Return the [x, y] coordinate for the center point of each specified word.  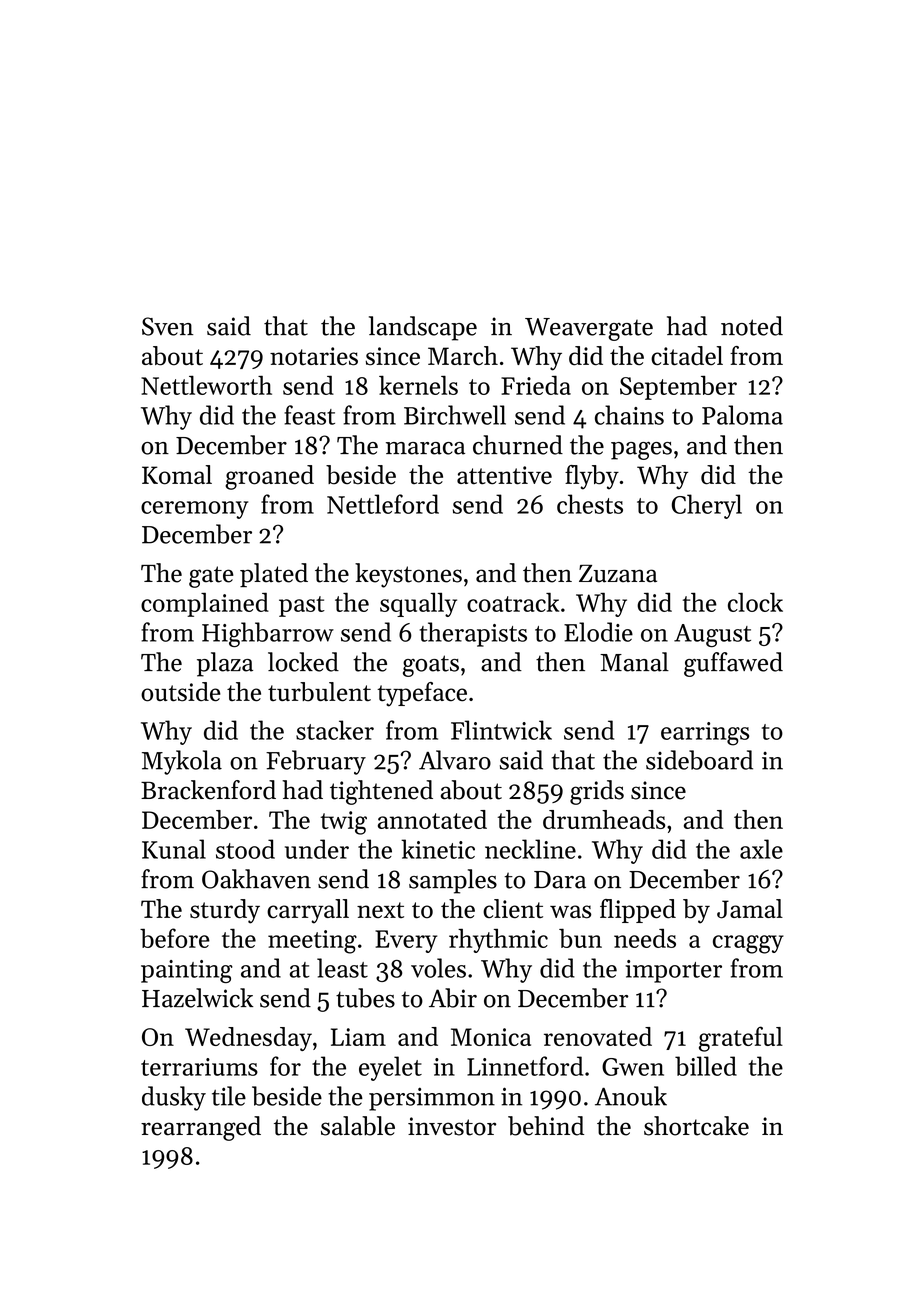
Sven [167, 326]
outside [181, 692]
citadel [687, 356]
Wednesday [248, 1039]
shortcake [696, 1126]
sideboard [699, 760]
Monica [491, 1037]
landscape [423, 328]
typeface [422, 694]
